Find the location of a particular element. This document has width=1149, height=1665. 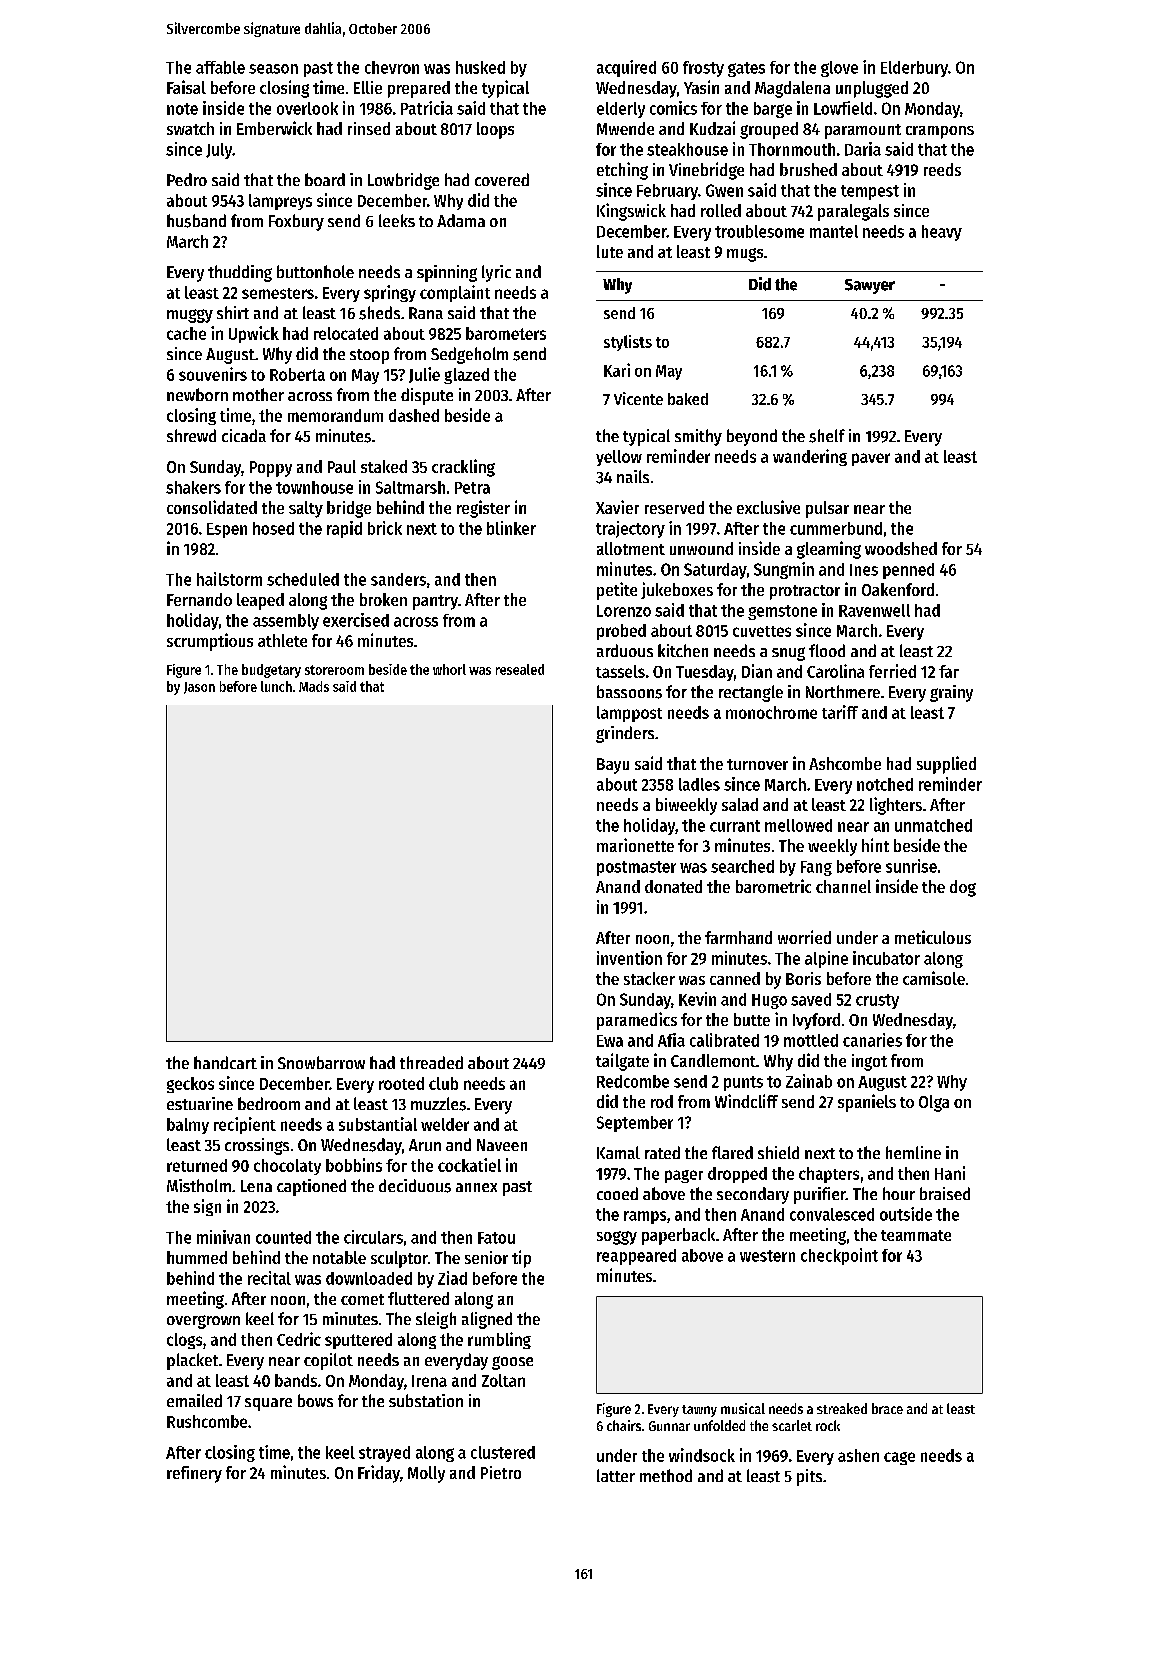

donated is located at coordinates (673, 886).
